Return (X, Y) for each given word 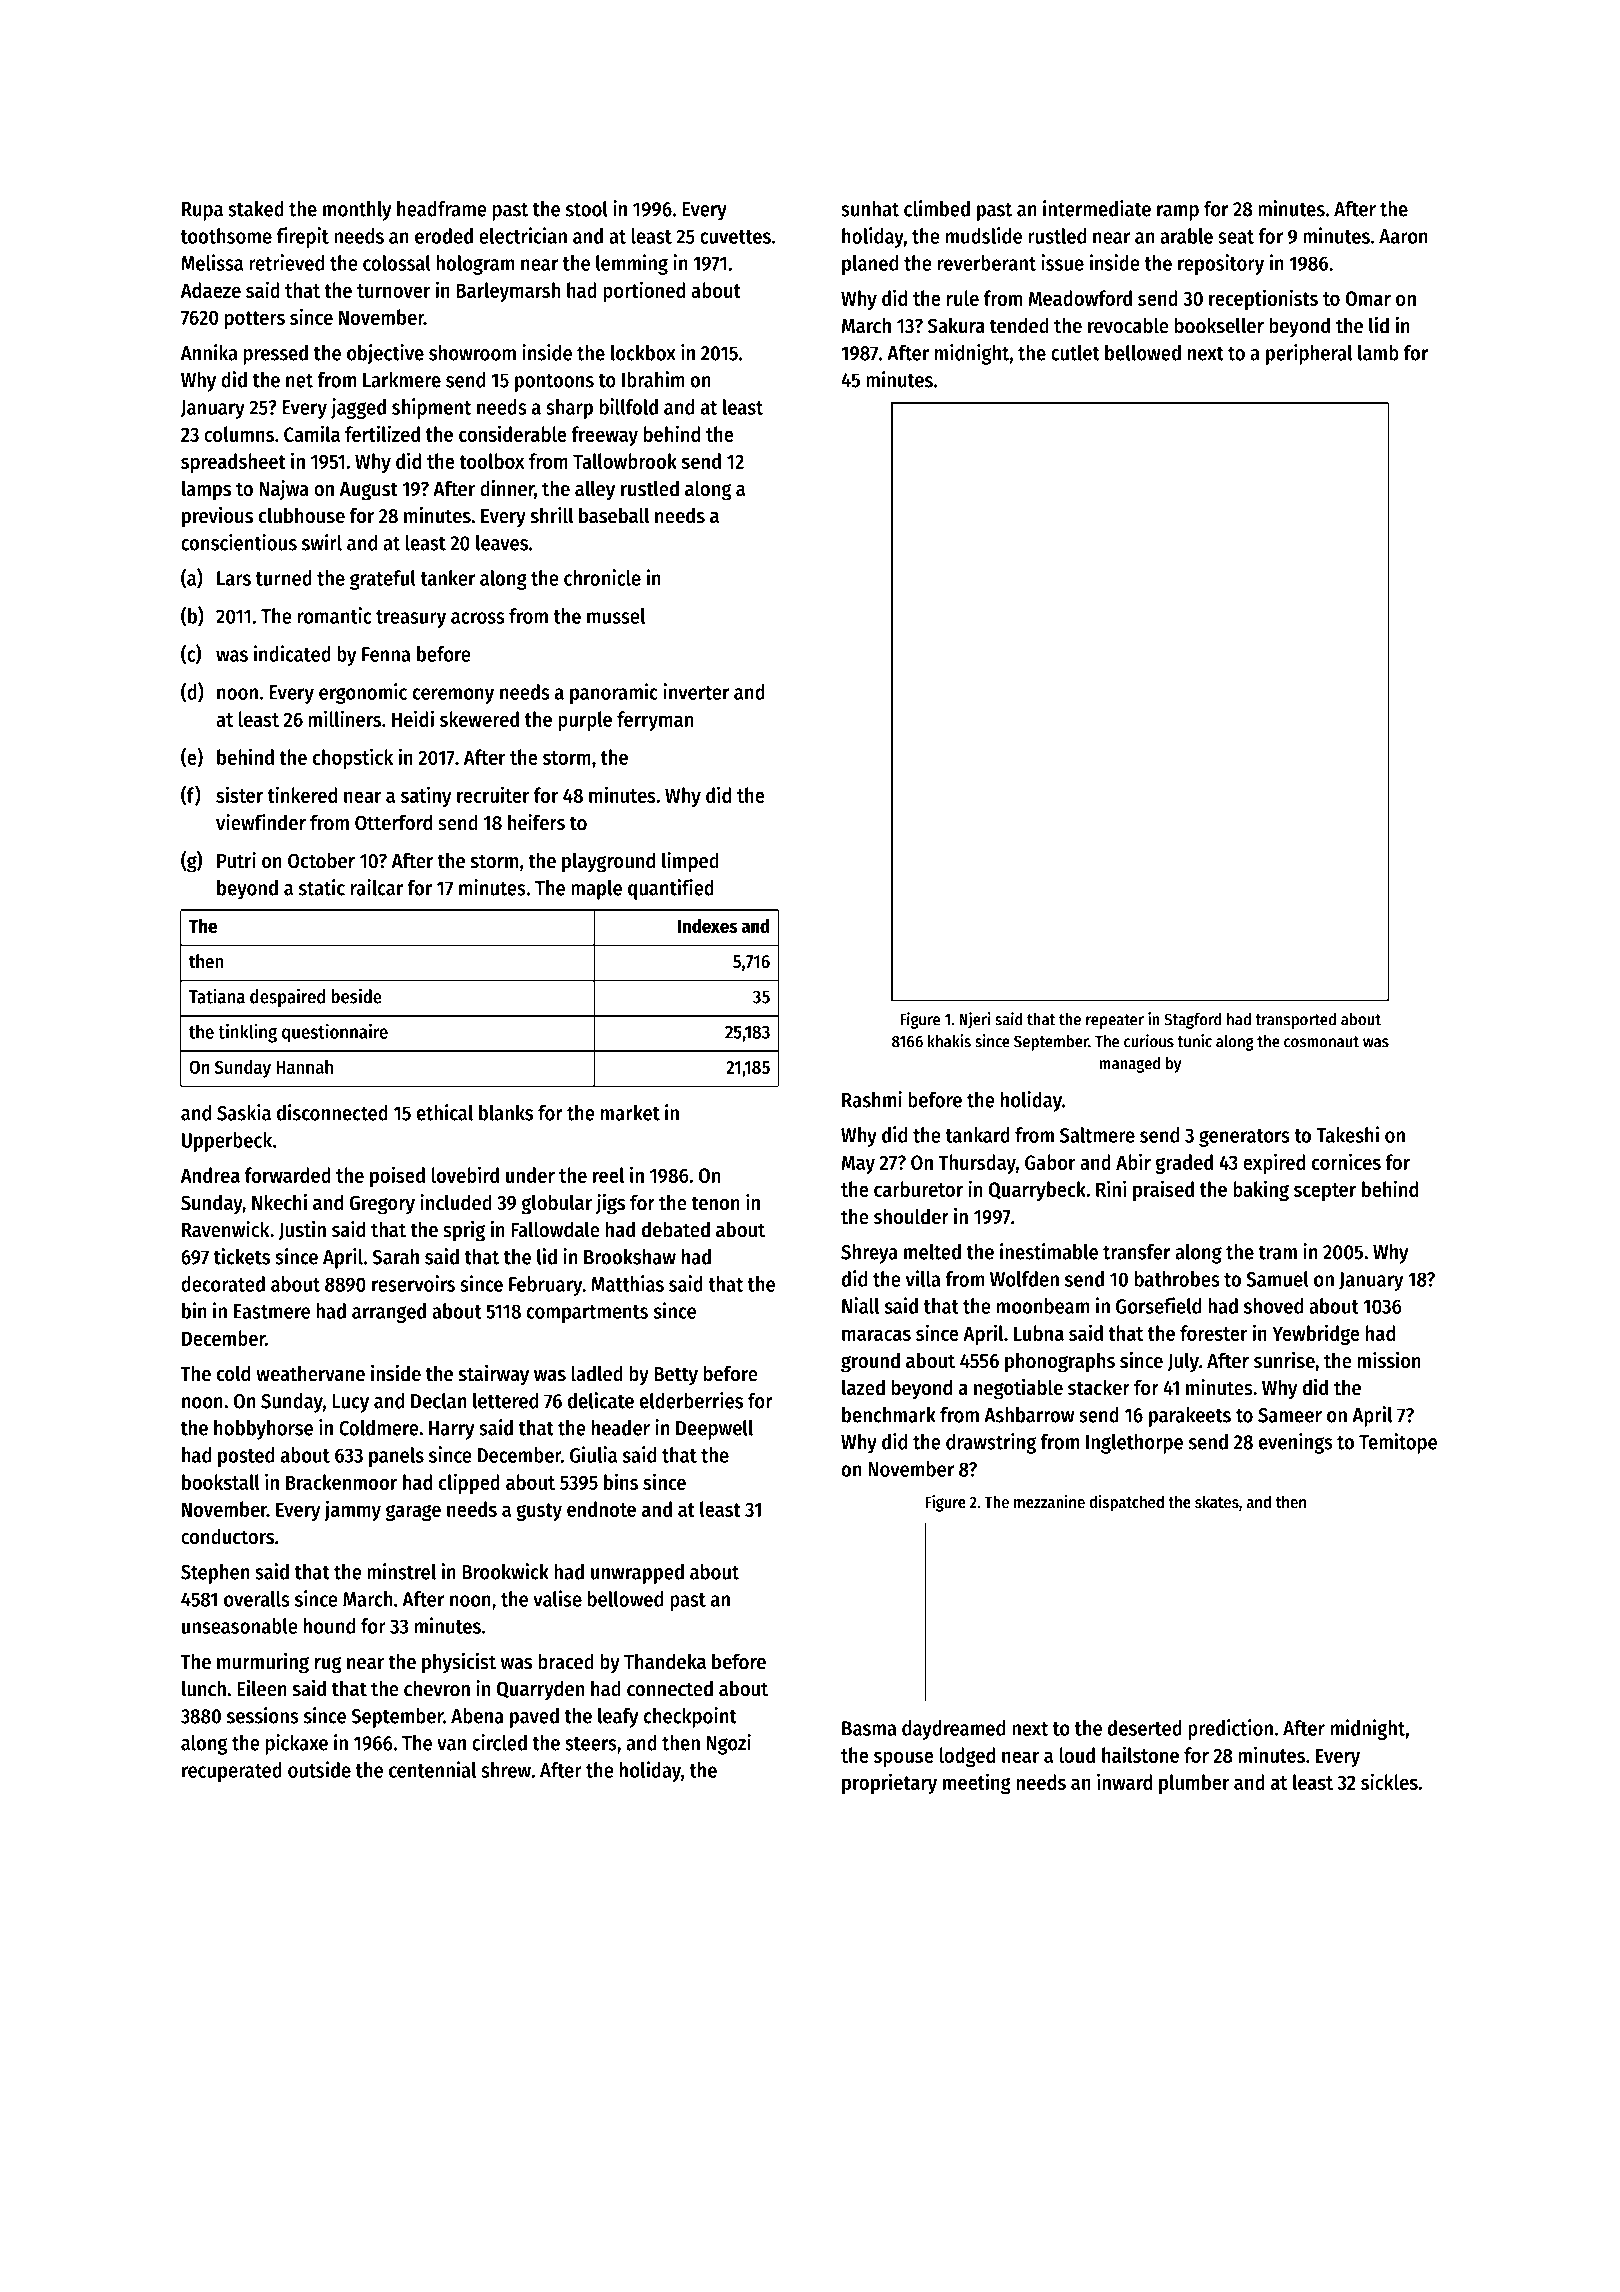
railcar (377, 887)
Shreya (869, 1254)
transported (1295, 1021)
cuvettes (735, 237)
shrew (506, 1770)
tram (1278, 1253)
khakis (949, 1041)
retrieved (286, 262)
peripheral (1309, 354)
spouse (904, 1759)
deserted (1145, 1728)
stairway (494, 1375)
